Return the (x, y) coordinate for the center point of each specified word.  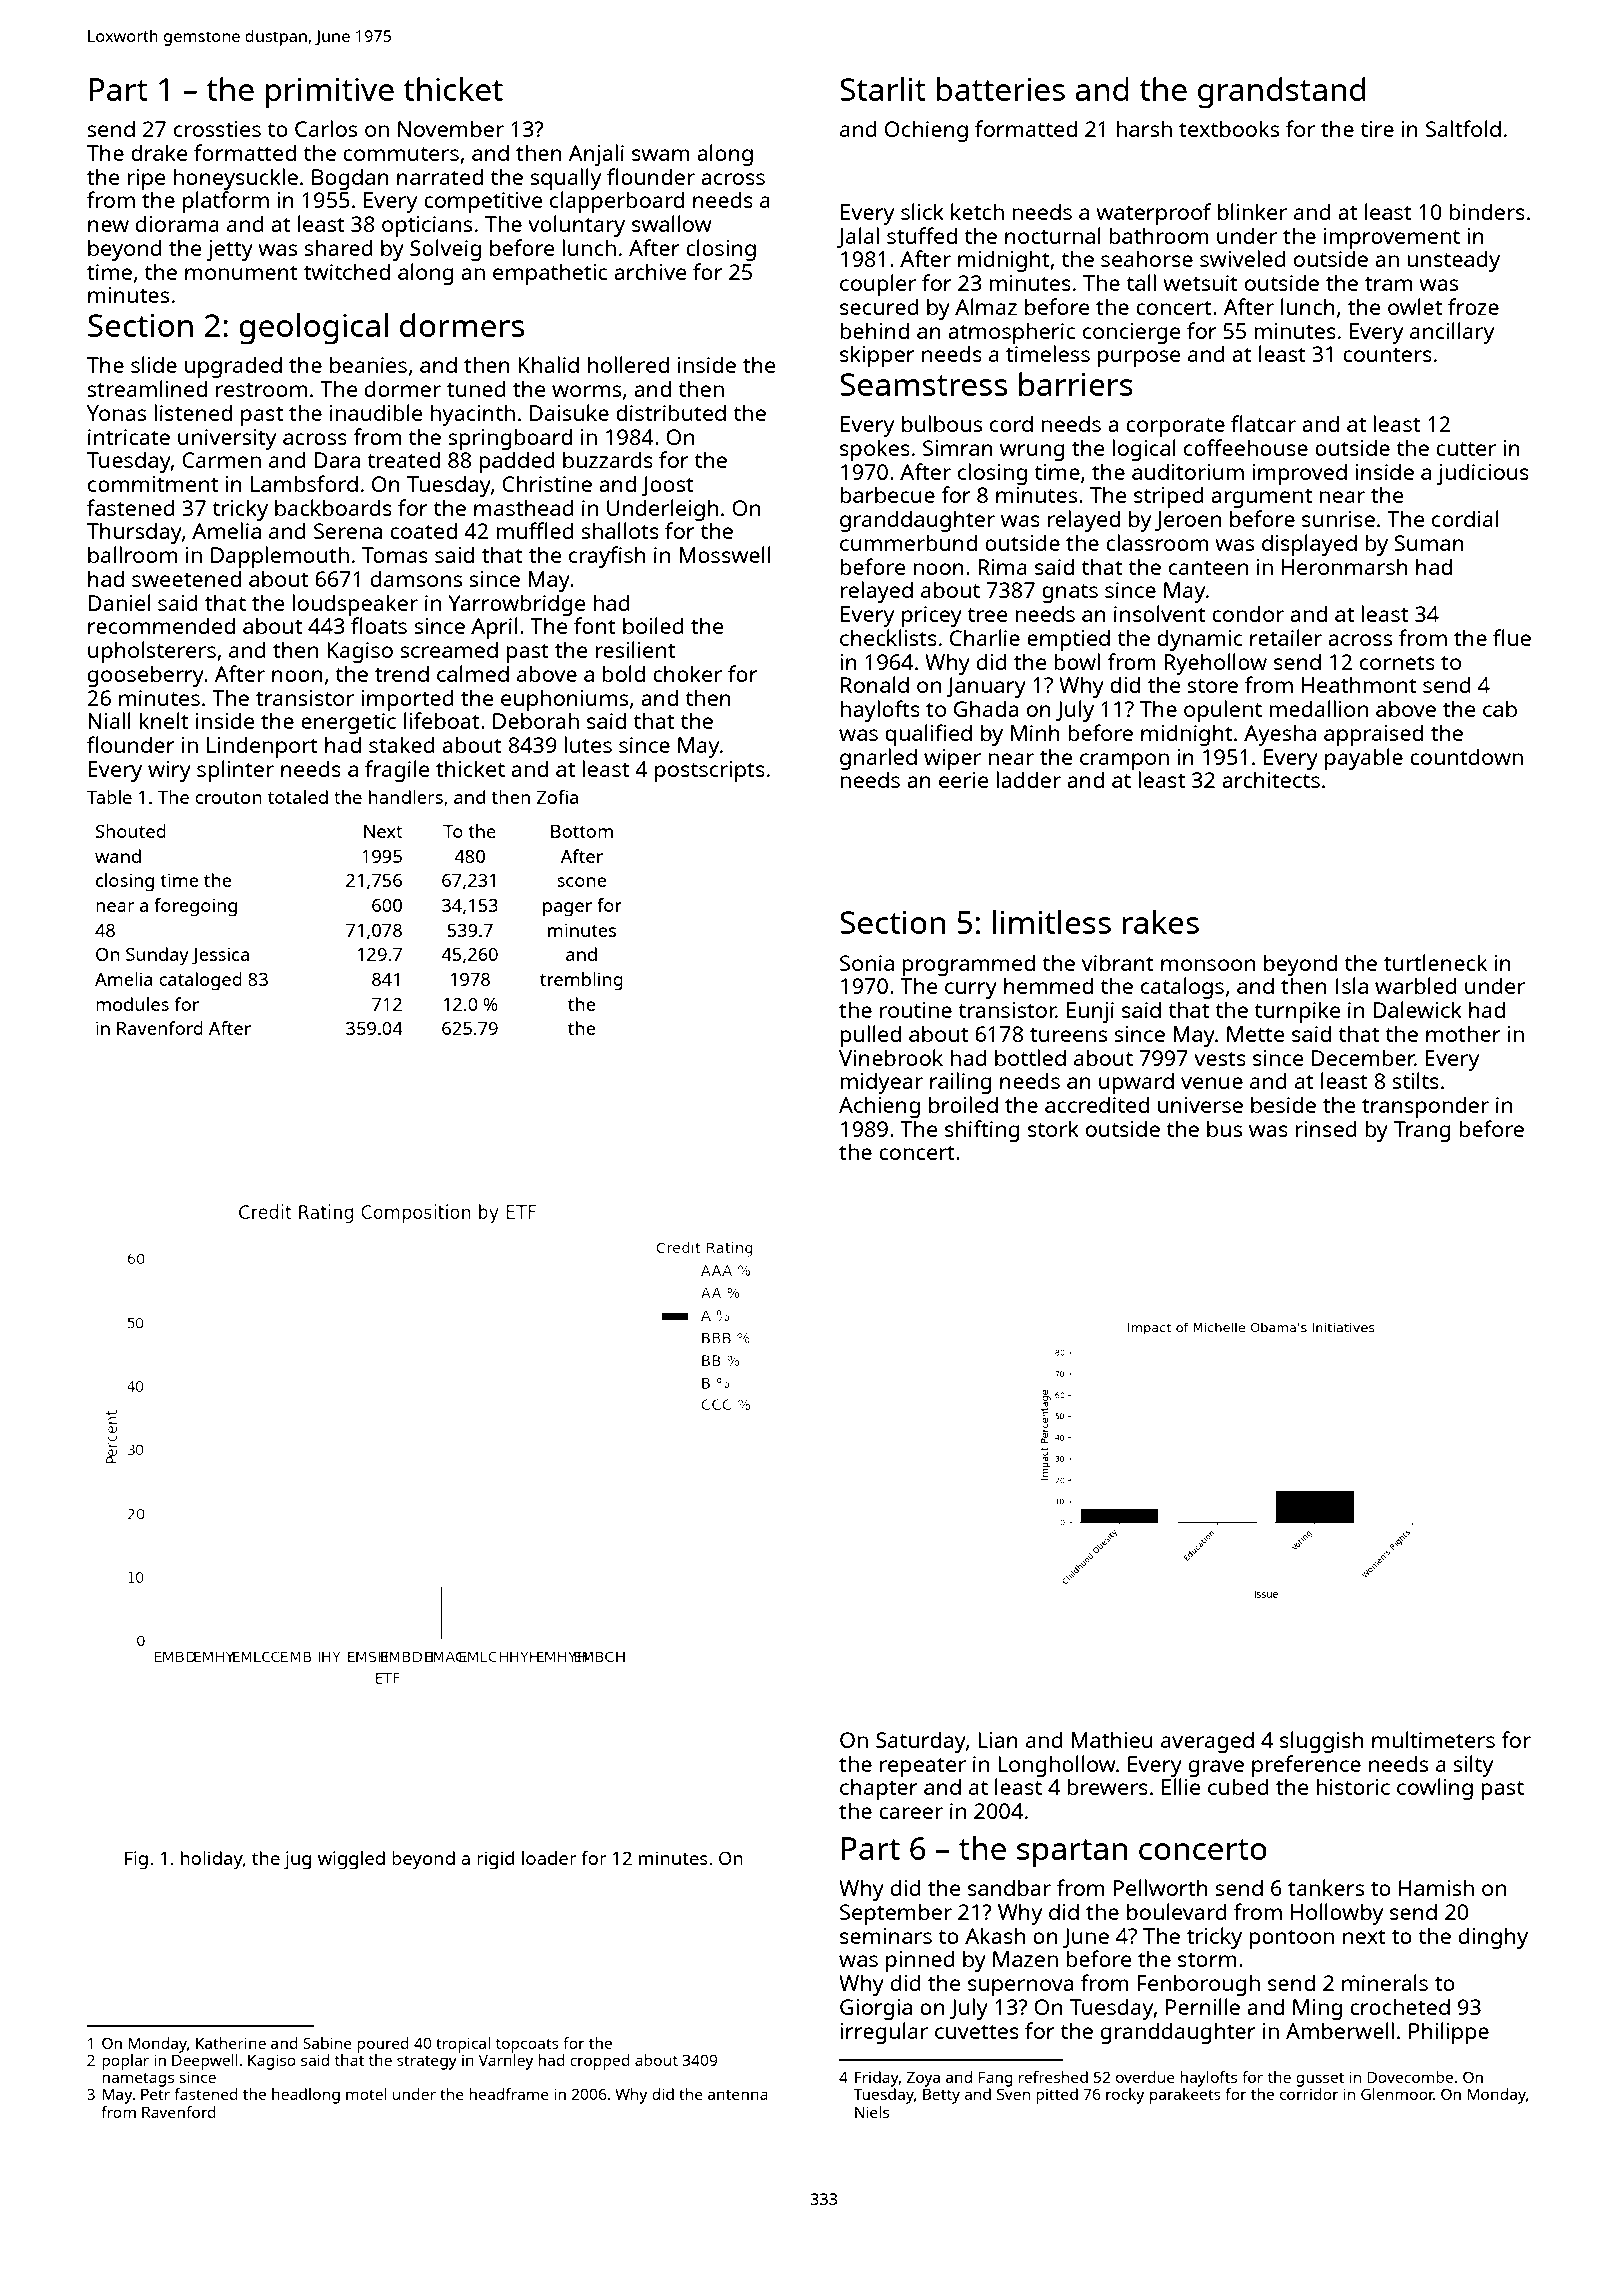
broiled (963, 1104)
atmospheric (1011, 333)
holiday (212, 1860)
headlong (306, 2096)
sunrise (1338, 519)
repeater (923, 1767)
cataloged (200, 981)
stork (1053, 1128)
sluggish (1321, 1742)
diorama (177, 223)
